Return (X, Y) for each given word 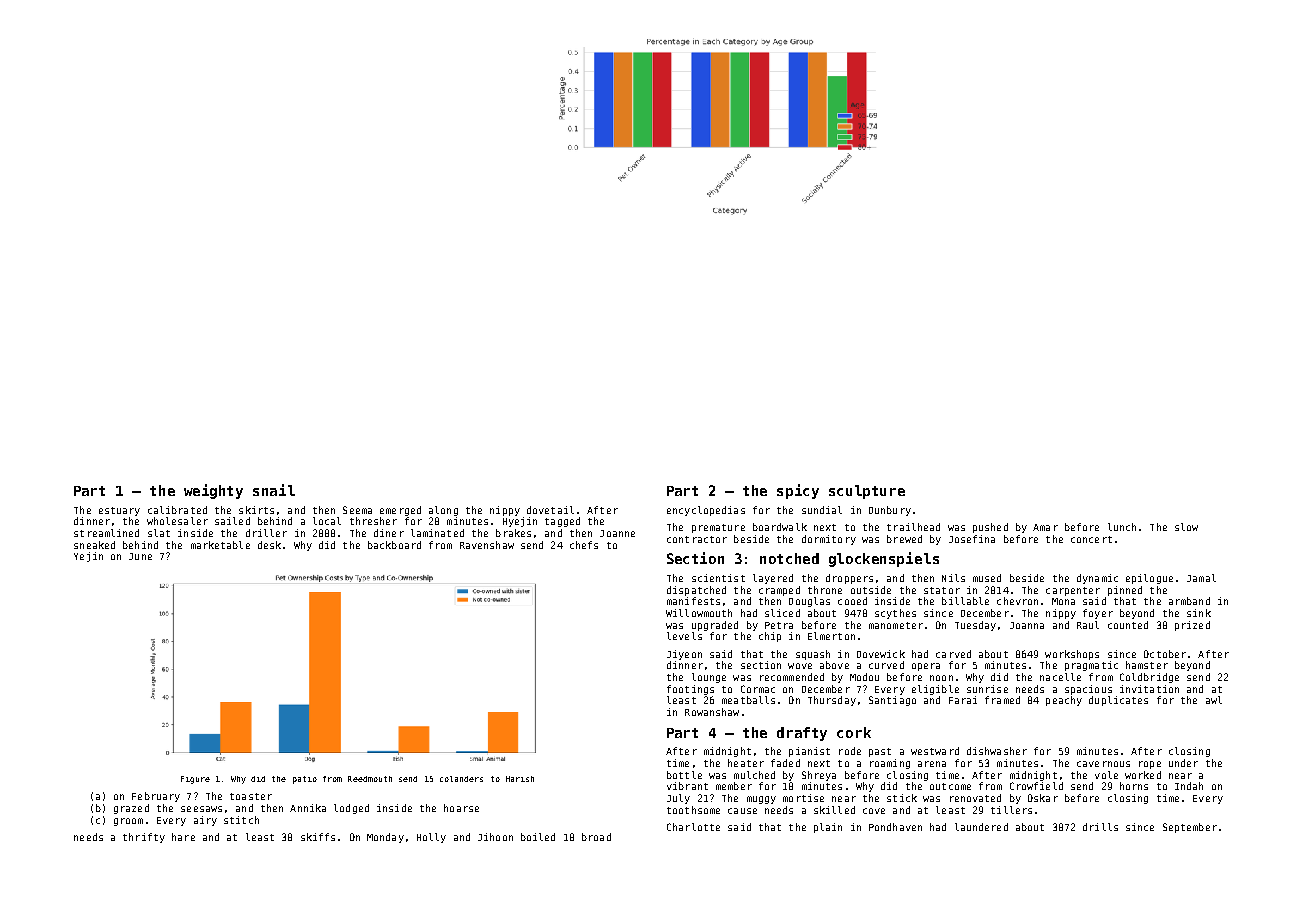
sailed (232, 521)
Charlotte (693, 827)
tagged (562, 522)
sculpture (867, 492)
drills (1100, 827)
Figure (195, 780)
